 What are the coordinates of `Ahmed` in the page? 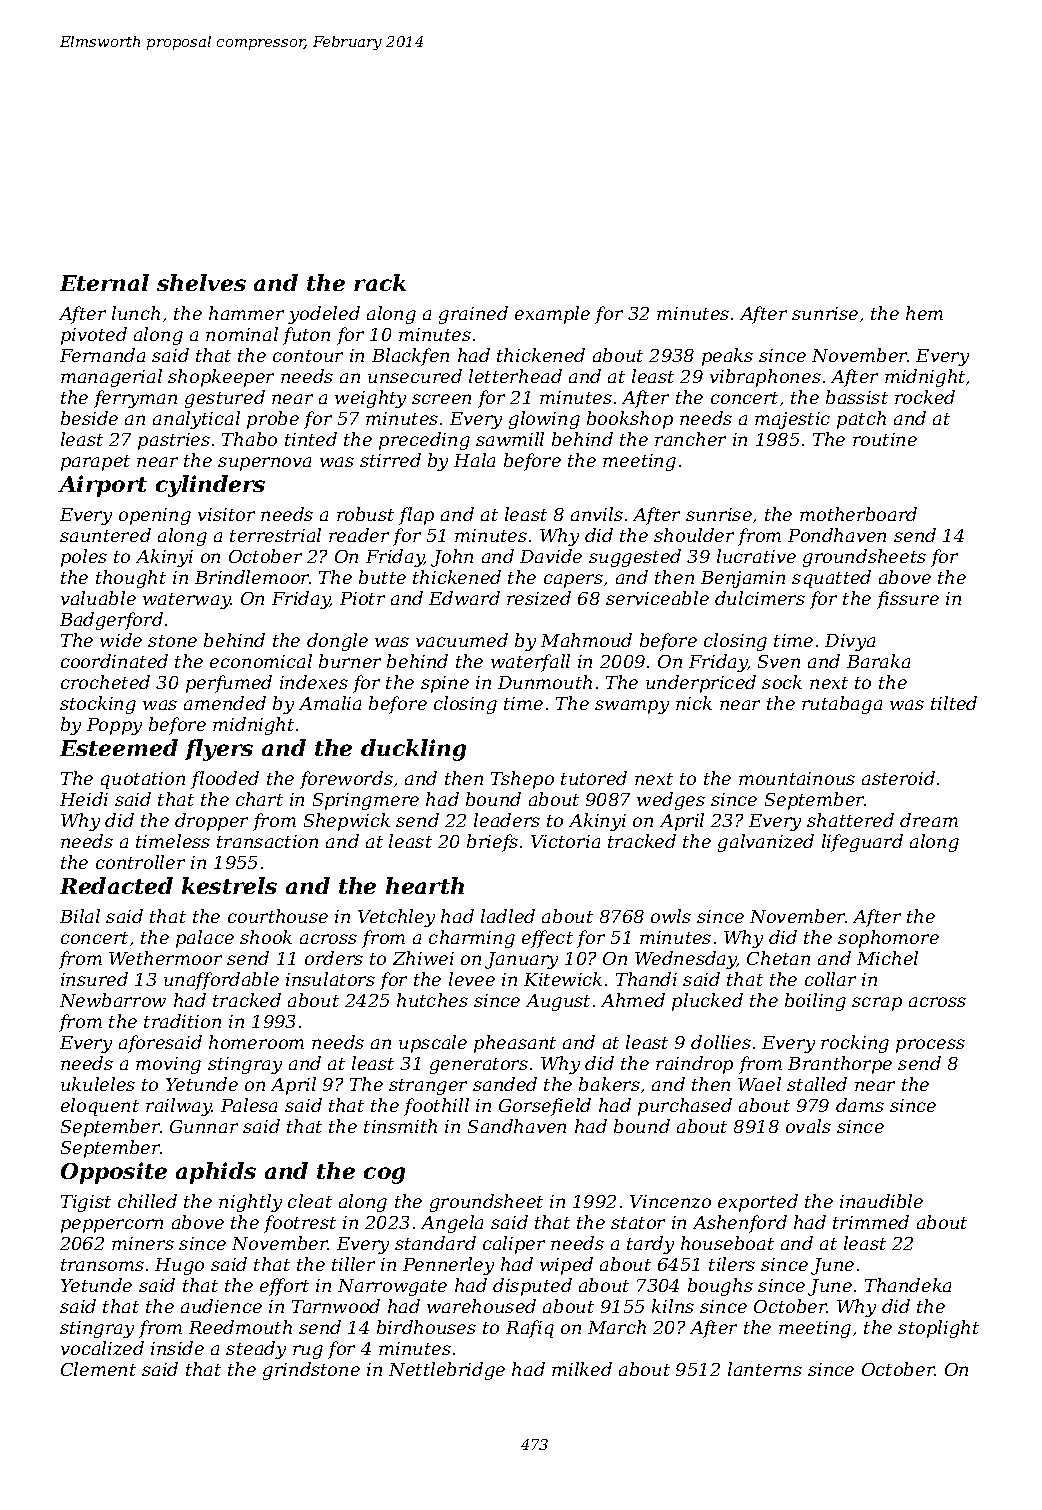 It's located at (633, 1000).
